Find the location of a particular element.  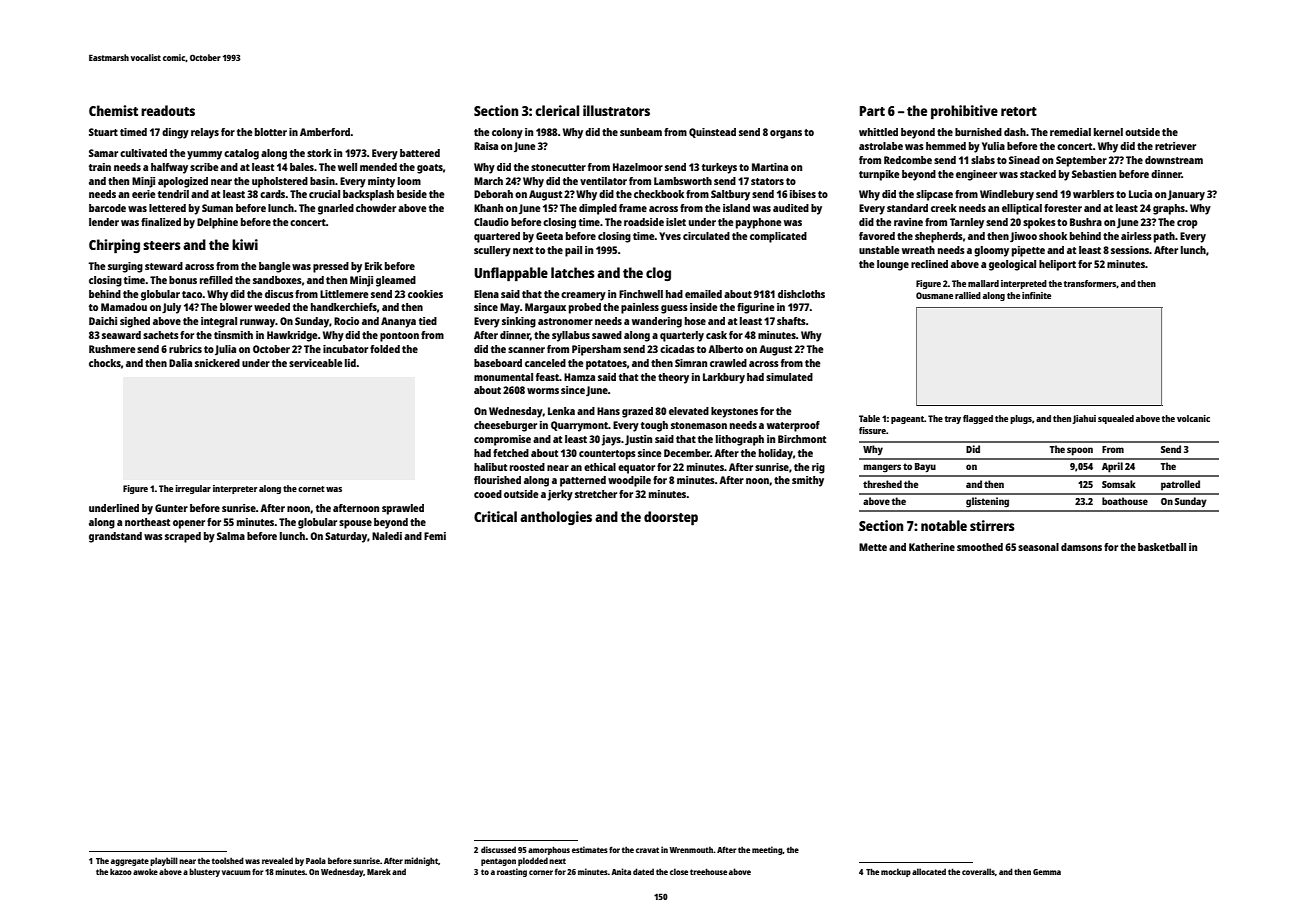

serviceable is located at coordinates (315, 363).
